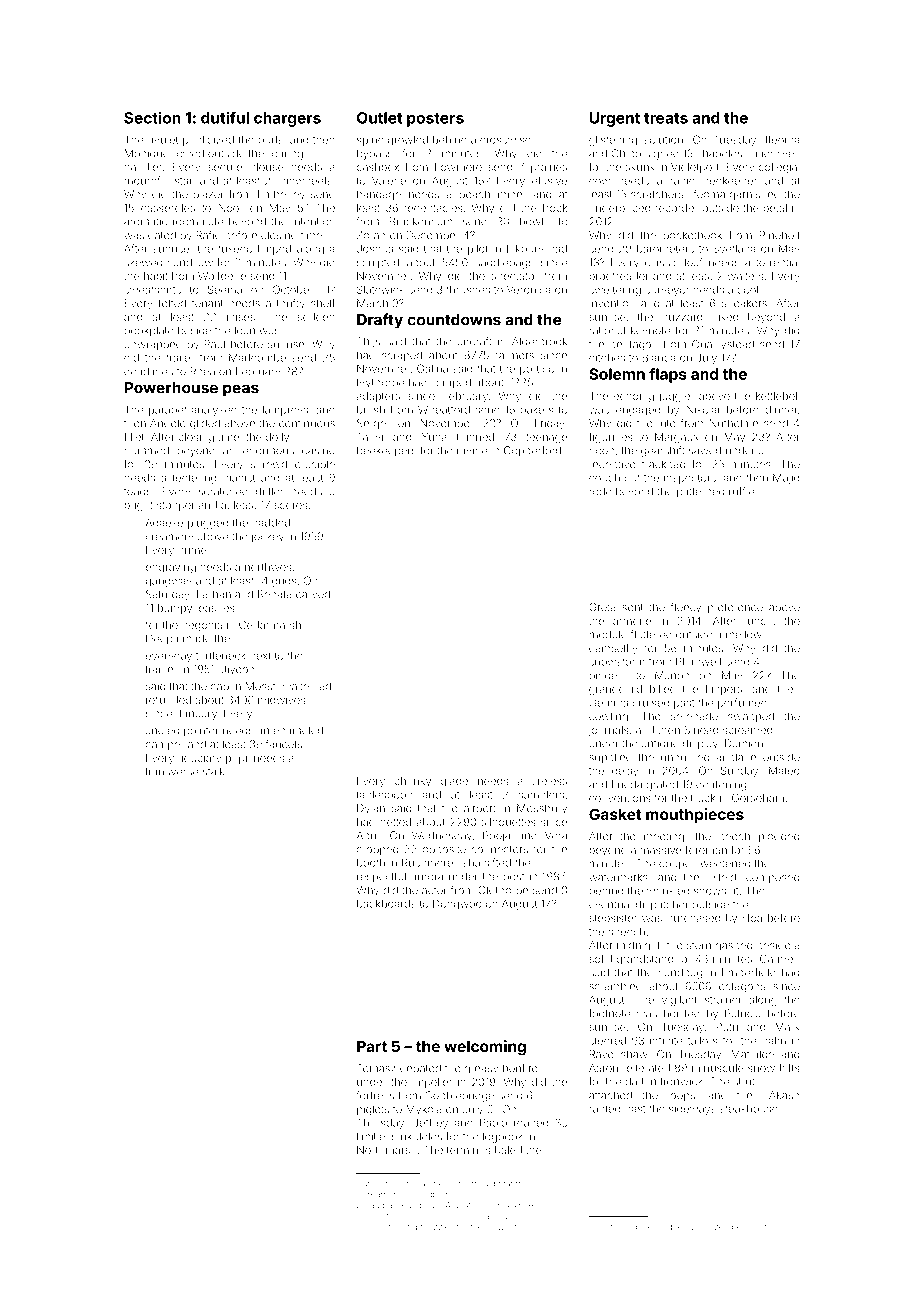  What do you see at coordinates (525, 249) in the page?
I see `Elkbury` at bounding box center [525, 249].
